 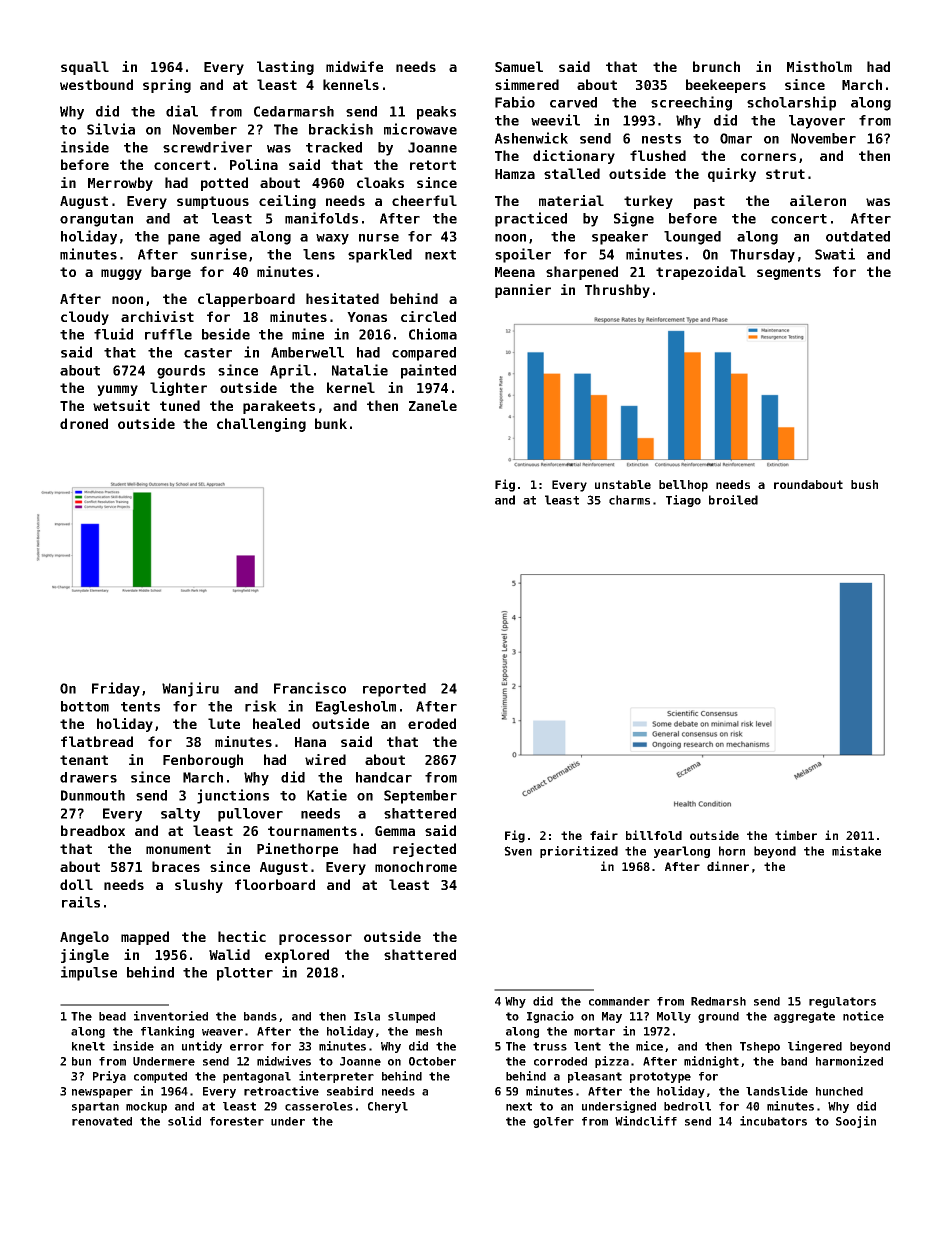 I want to click on mice, so click(x=649, y=1046).
